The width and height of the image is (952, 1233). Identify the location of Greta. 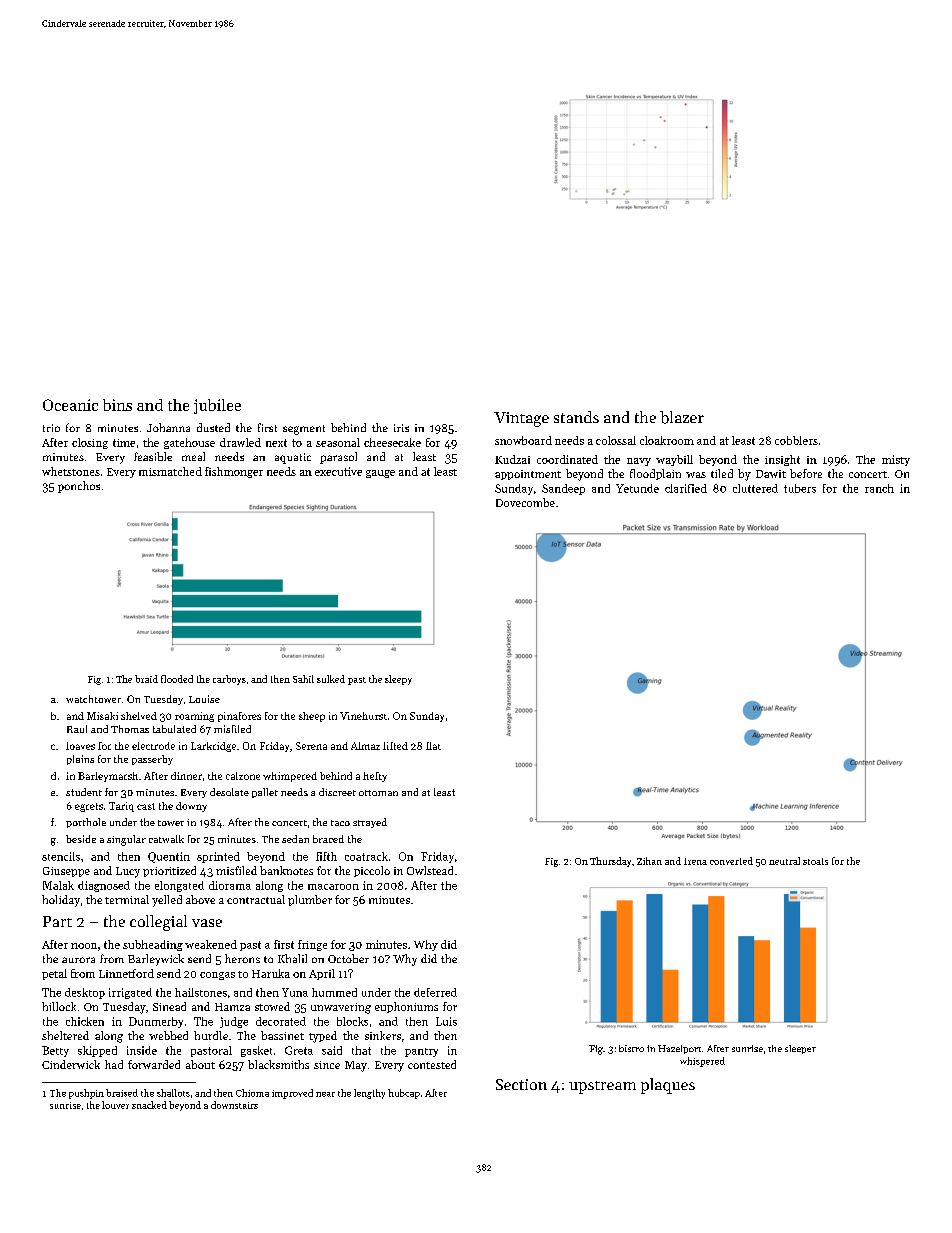
(299, 1050).
